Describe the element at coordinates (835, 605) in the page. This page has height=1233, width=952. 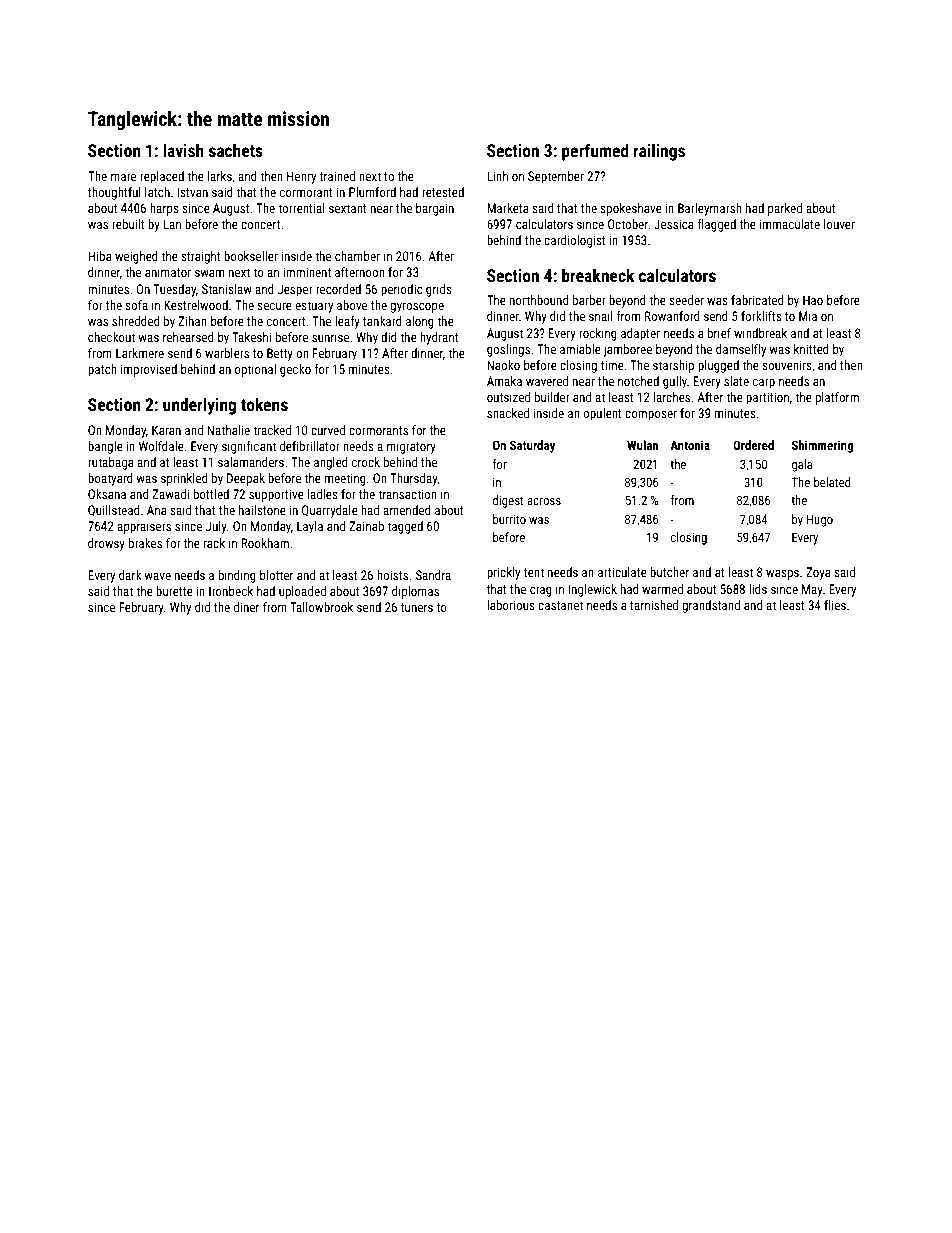
I see `flies` at that location.
